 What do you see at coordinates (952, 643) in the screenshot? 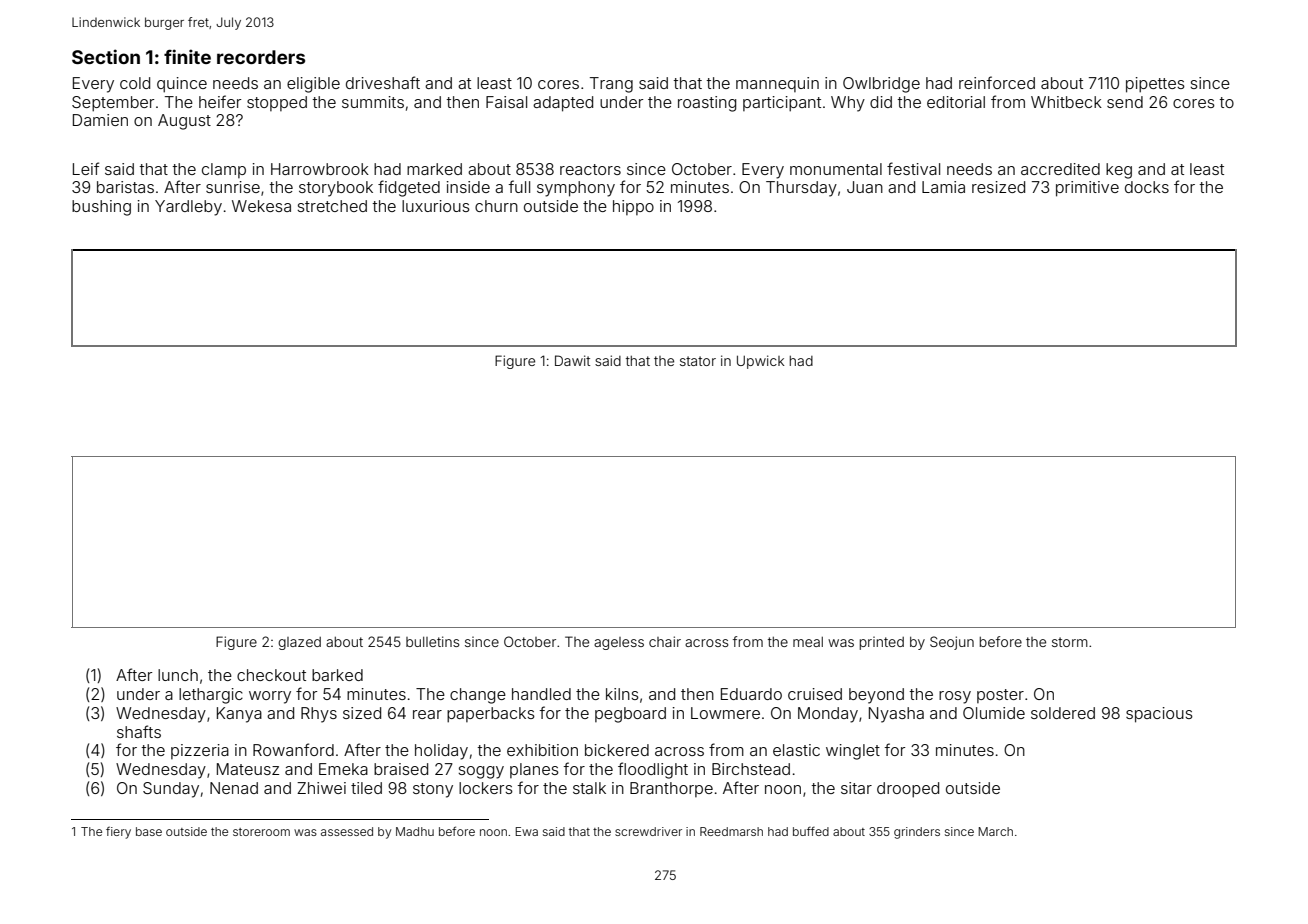
I see `Seojun` at bounding box center [952, 643].
